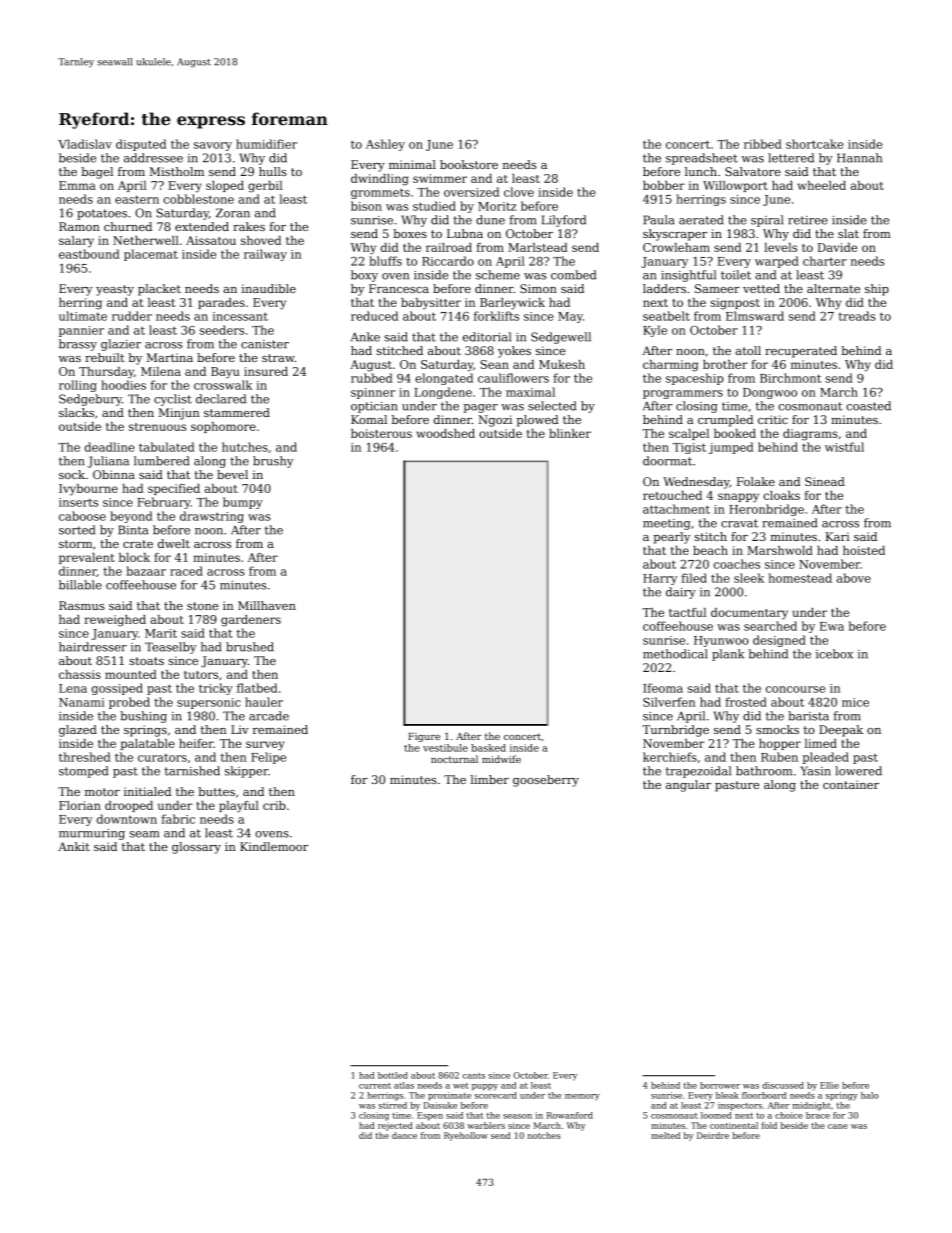 This screenshot has height=1233, width=952. What do you see at coordinates (696, 483) in the screenshot?
I see `Wednesday` at bounding box center [696, 483].
